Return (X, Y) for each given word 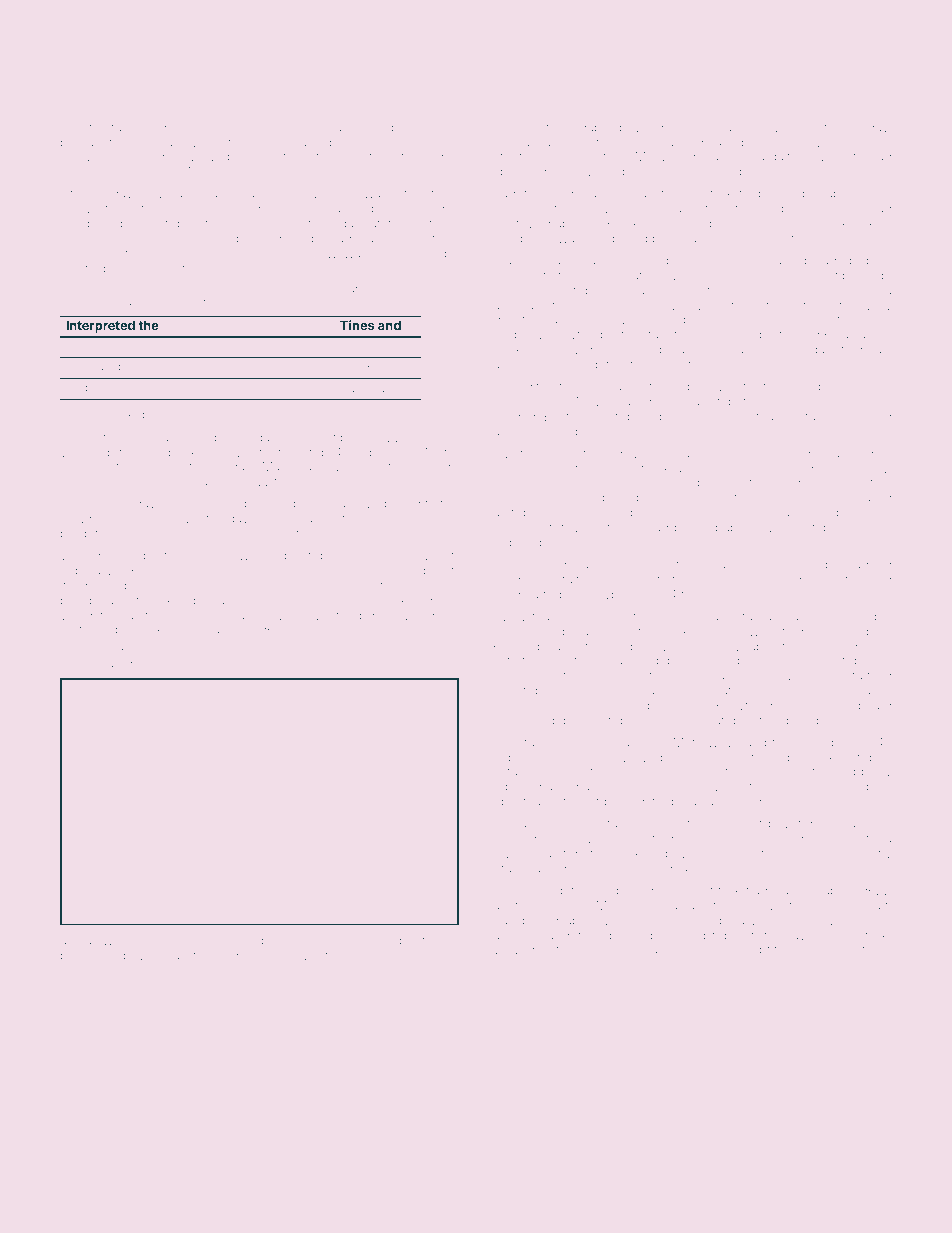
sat (200, 437)
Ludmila (811, 675)
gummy (80, 666)
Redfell (840, 208)
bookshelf (380, 142)
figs (260, 941)
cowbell (337, 437)
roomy (79, 483)
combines (826, 527)
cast (880, 350)
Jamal (539, 935)
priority (336, 652)
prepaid (82, 143)
